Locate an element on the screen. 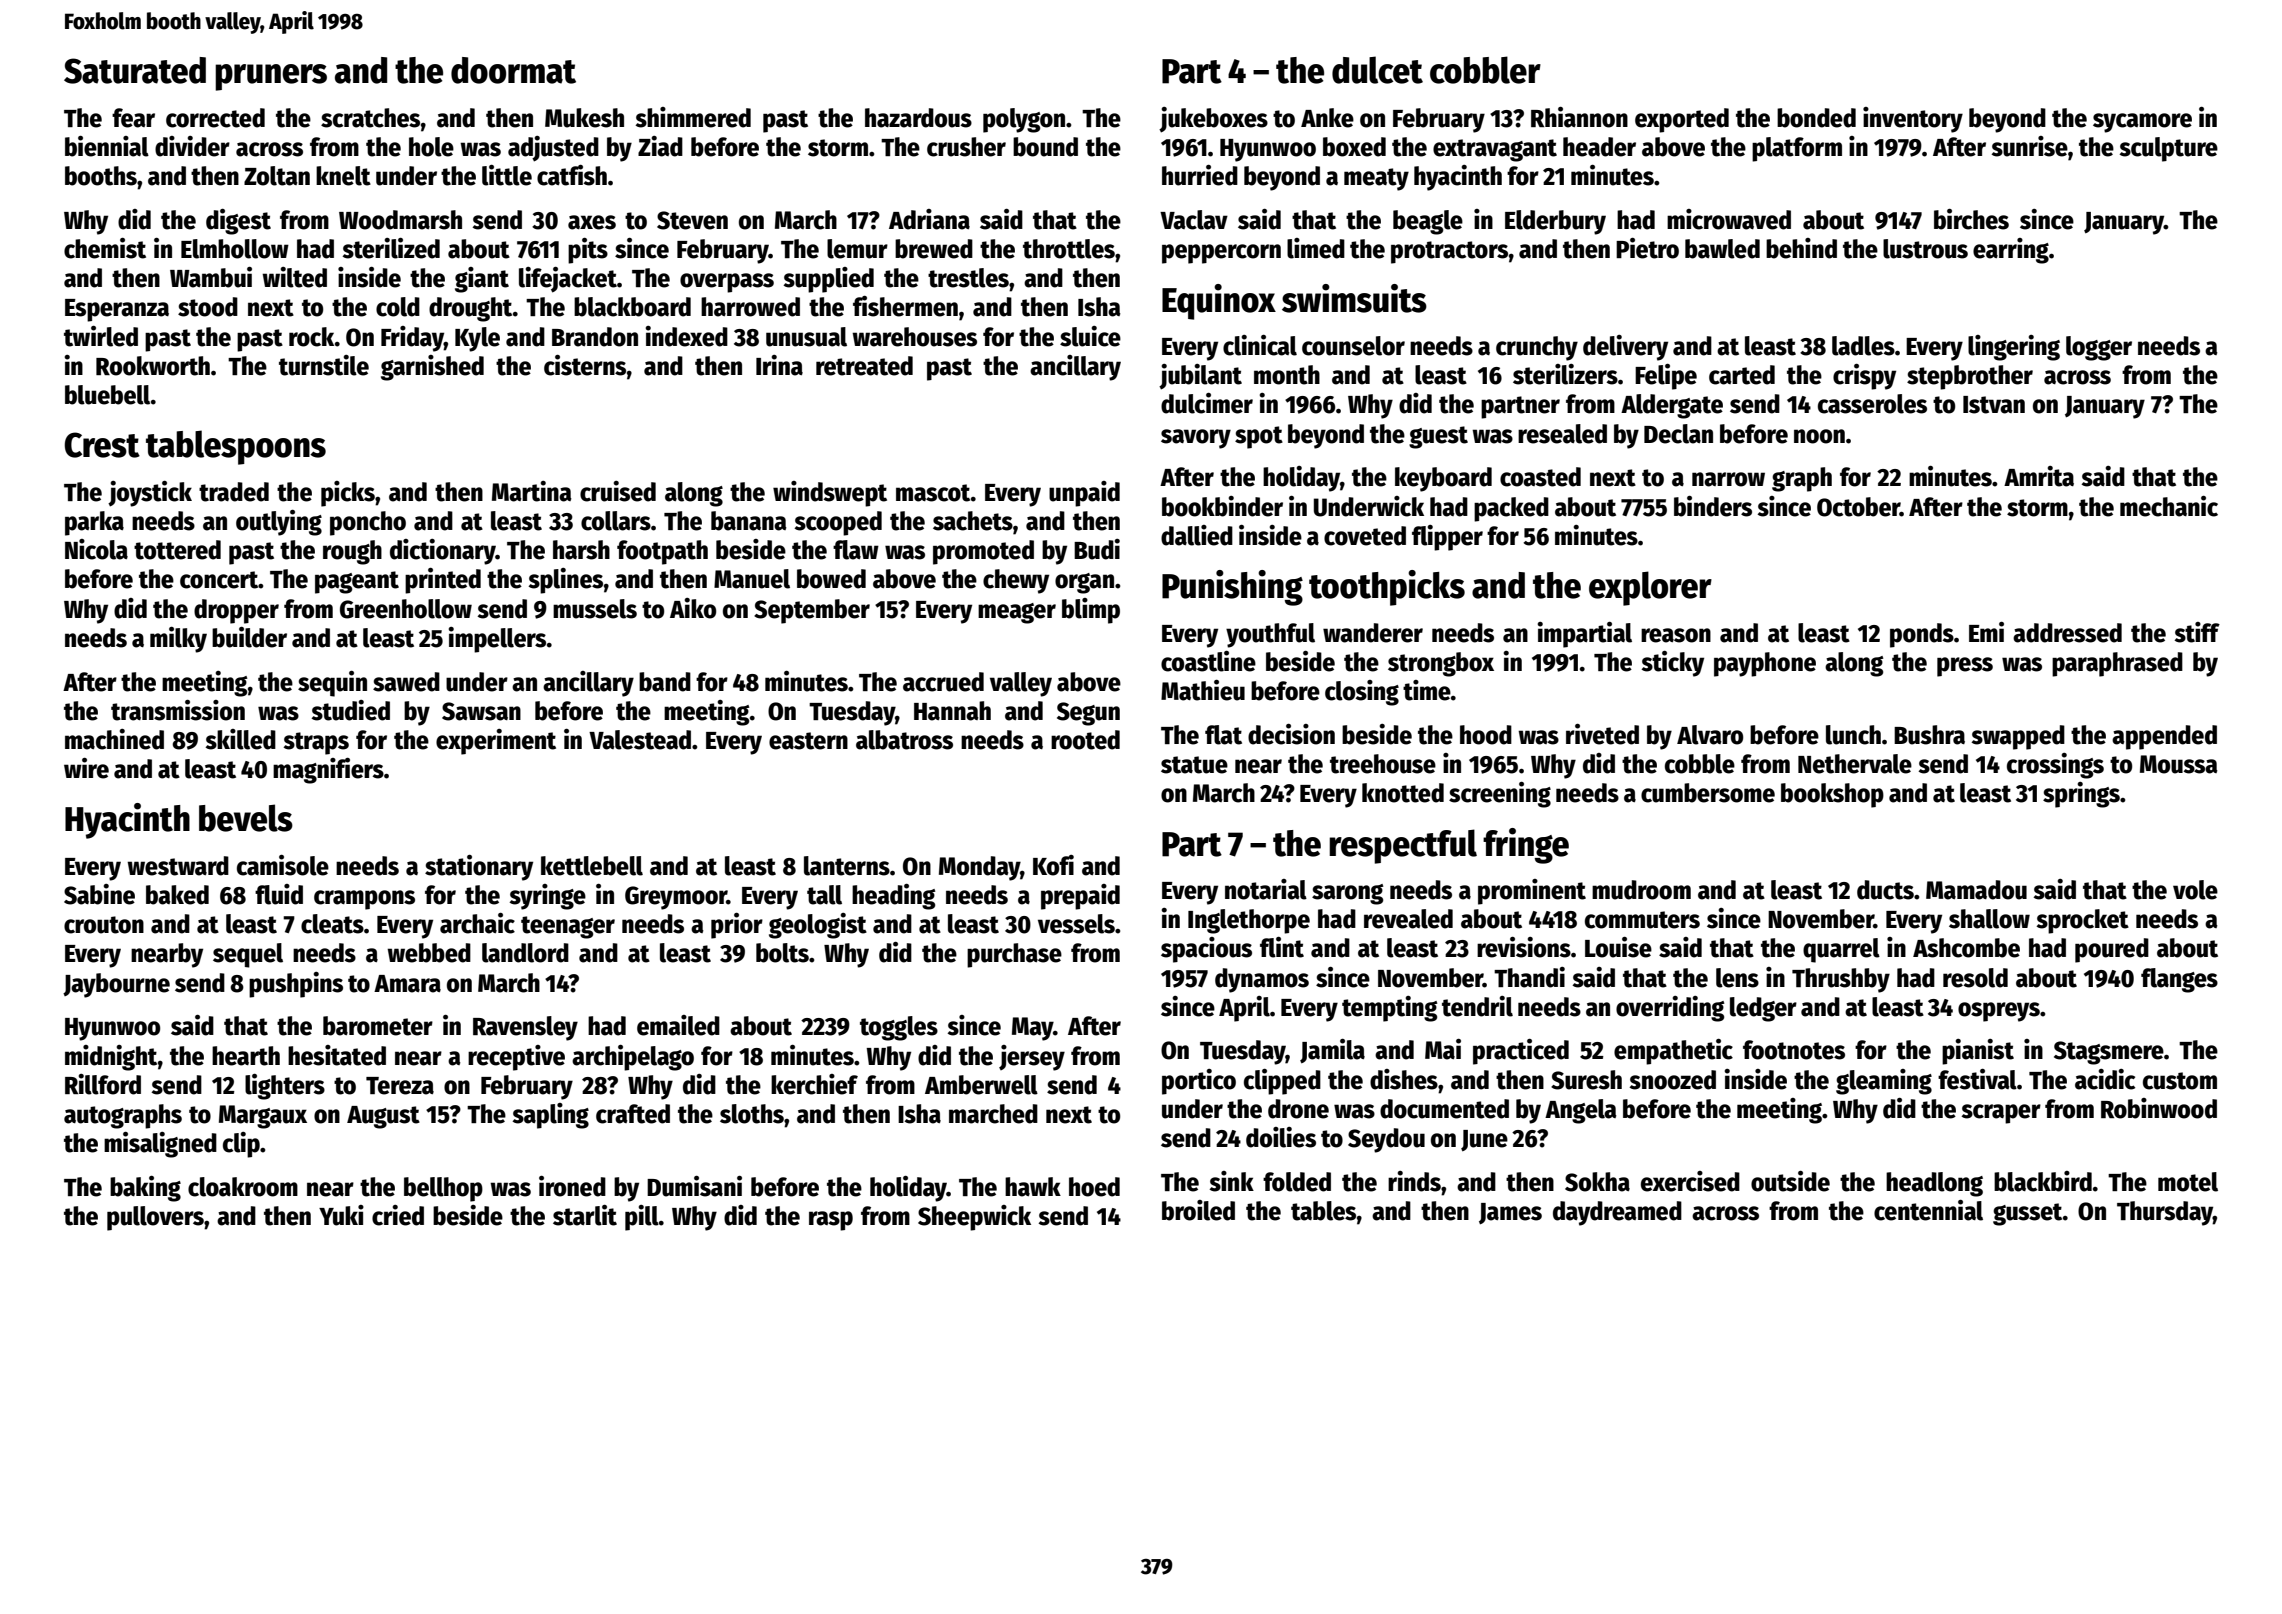 This screenshot has height=1614, width=2282. gusset is located at coordinates (2028, 1214).
